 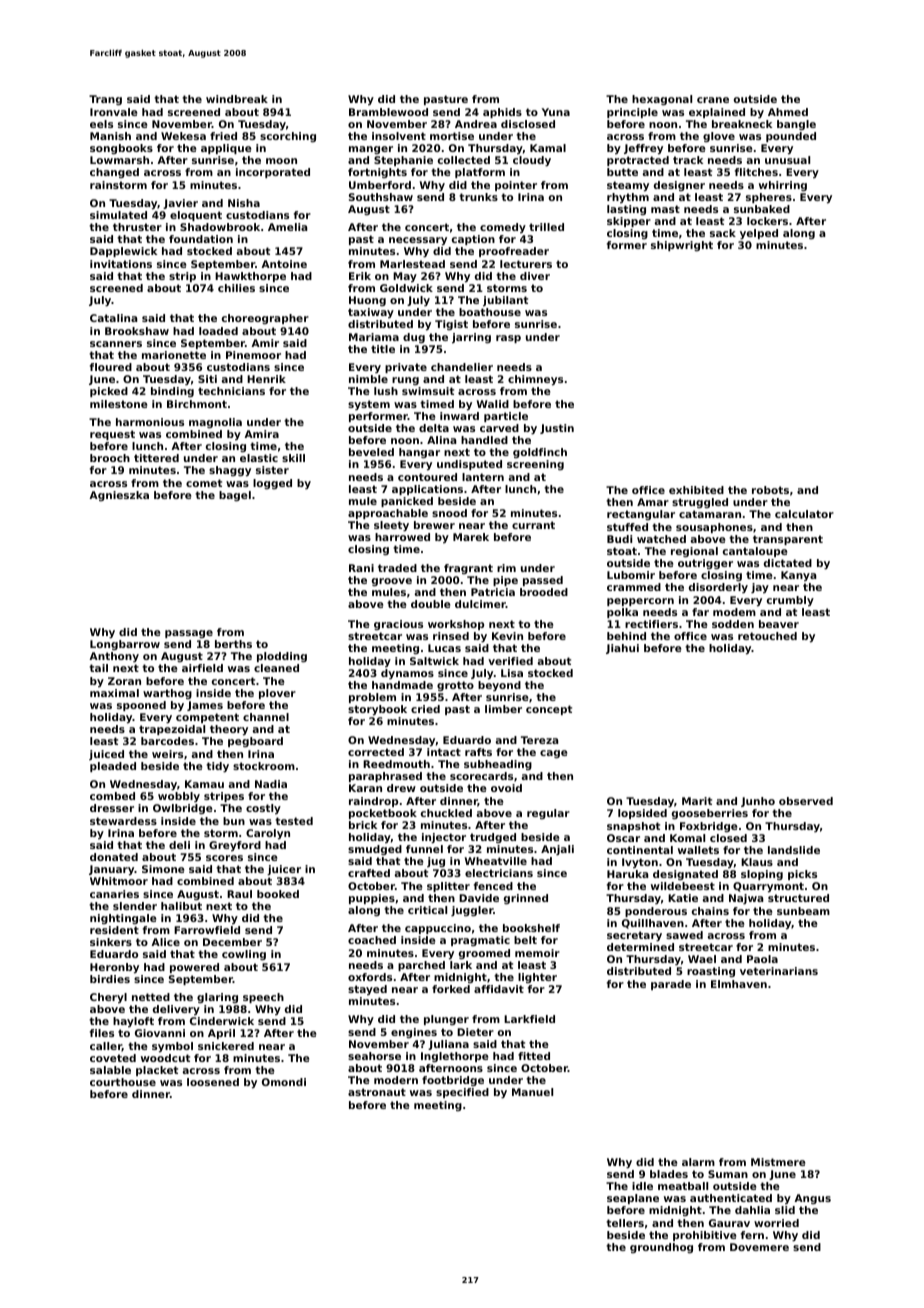 What do you see at coordinates (661, 1248) in the page?
I see `groundhog` at bounding box center [661, 1248].
